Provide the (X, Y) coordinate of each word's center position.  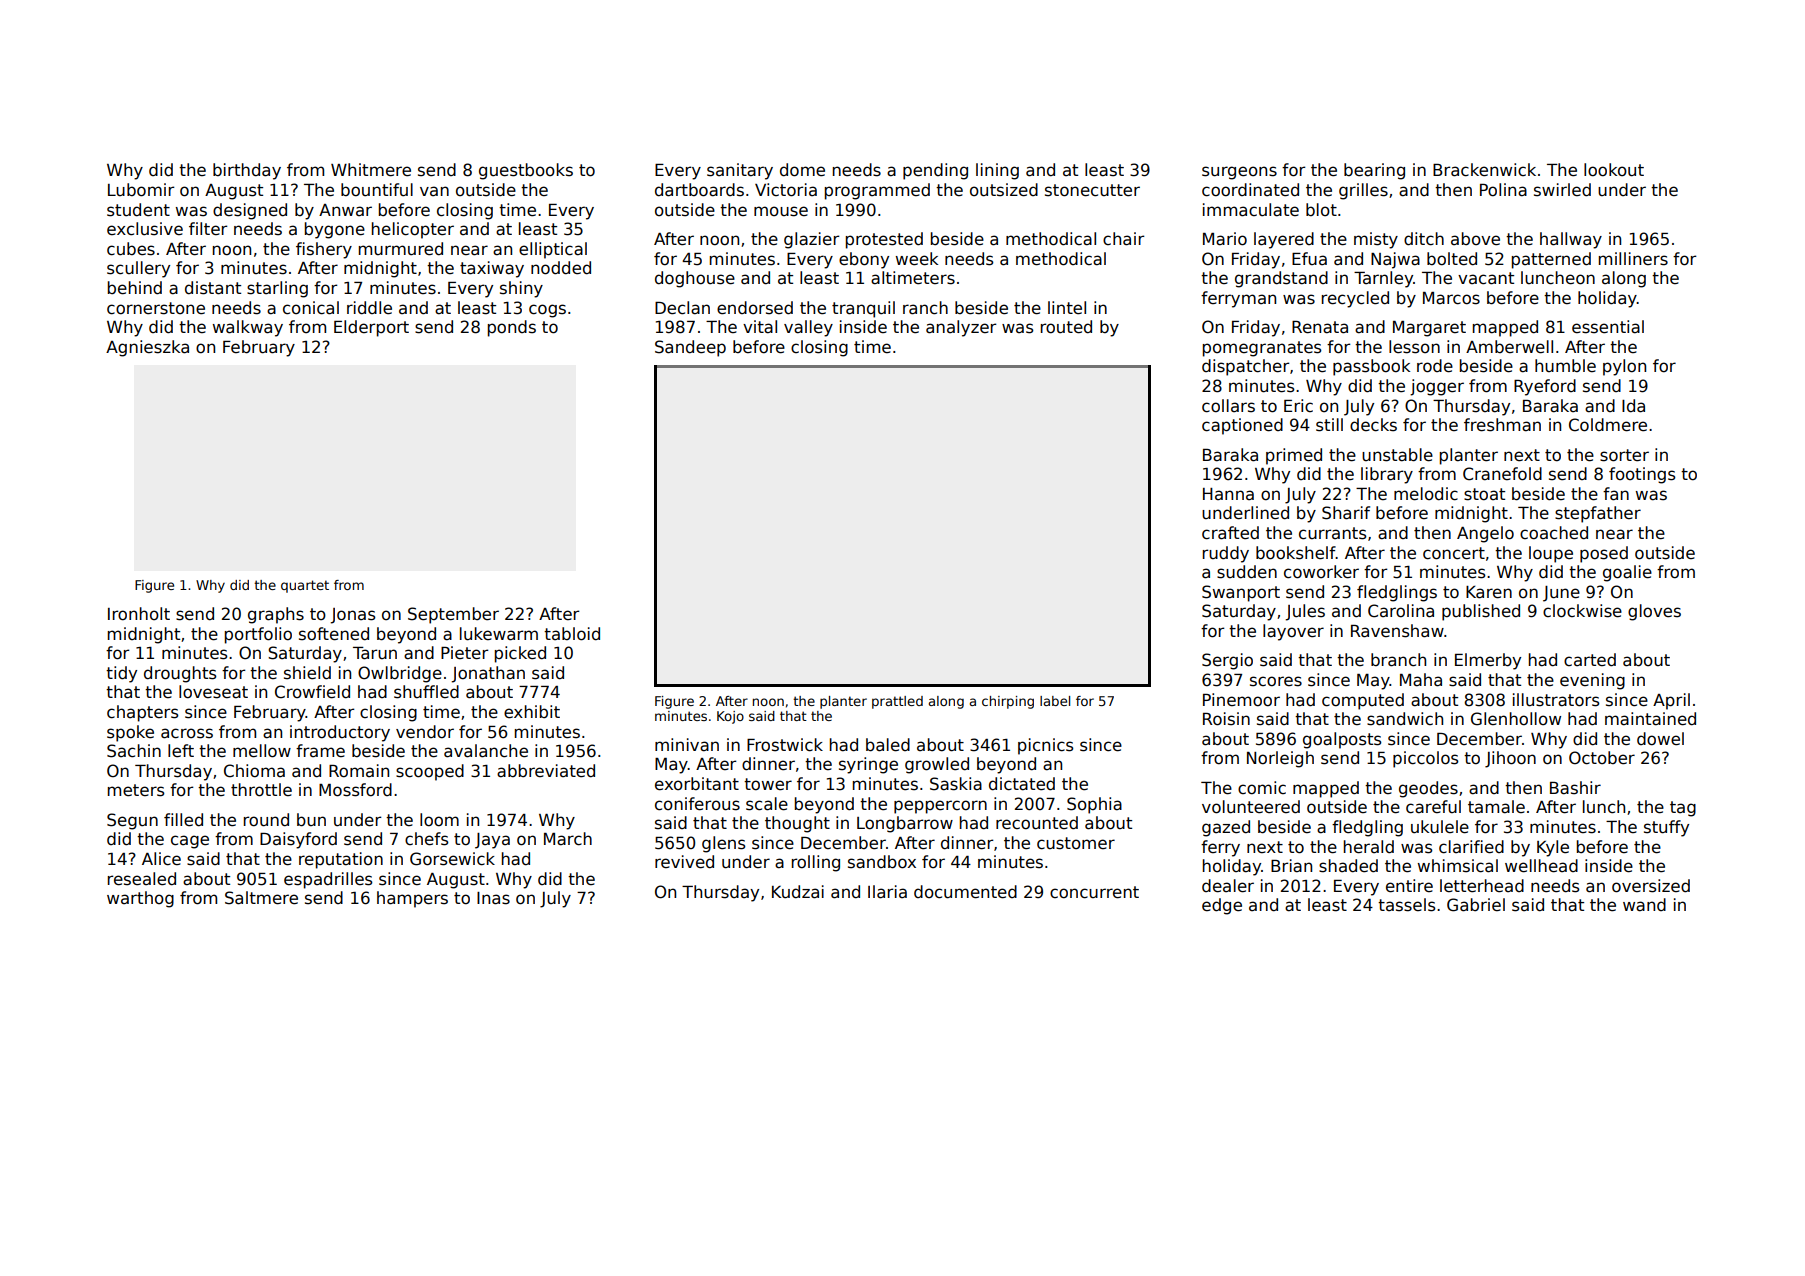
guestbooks (526, 171)
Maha (1421, 680)
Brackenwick (1484, 170)
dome (802, 170)
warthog (140, 899)
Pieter (465, 653)
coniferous (697, 804)
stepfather (1598, 514)
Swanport (1241, 593)
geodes (1428, 789)
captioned (1242, 426)
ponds (512, 328)
